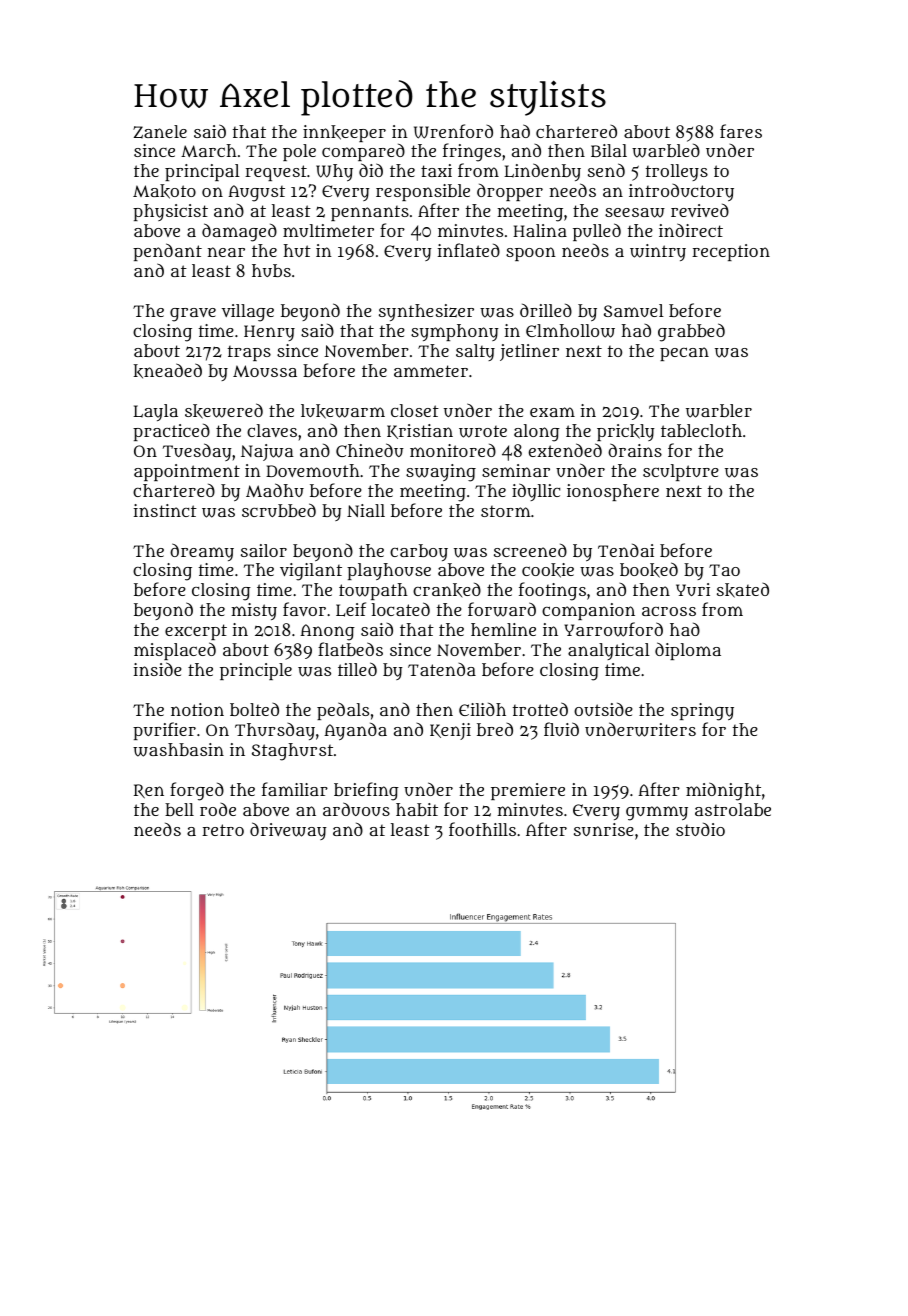 The height and width of the screenshot is (1316, 908). I want to click on grave, so click(193, 315).
